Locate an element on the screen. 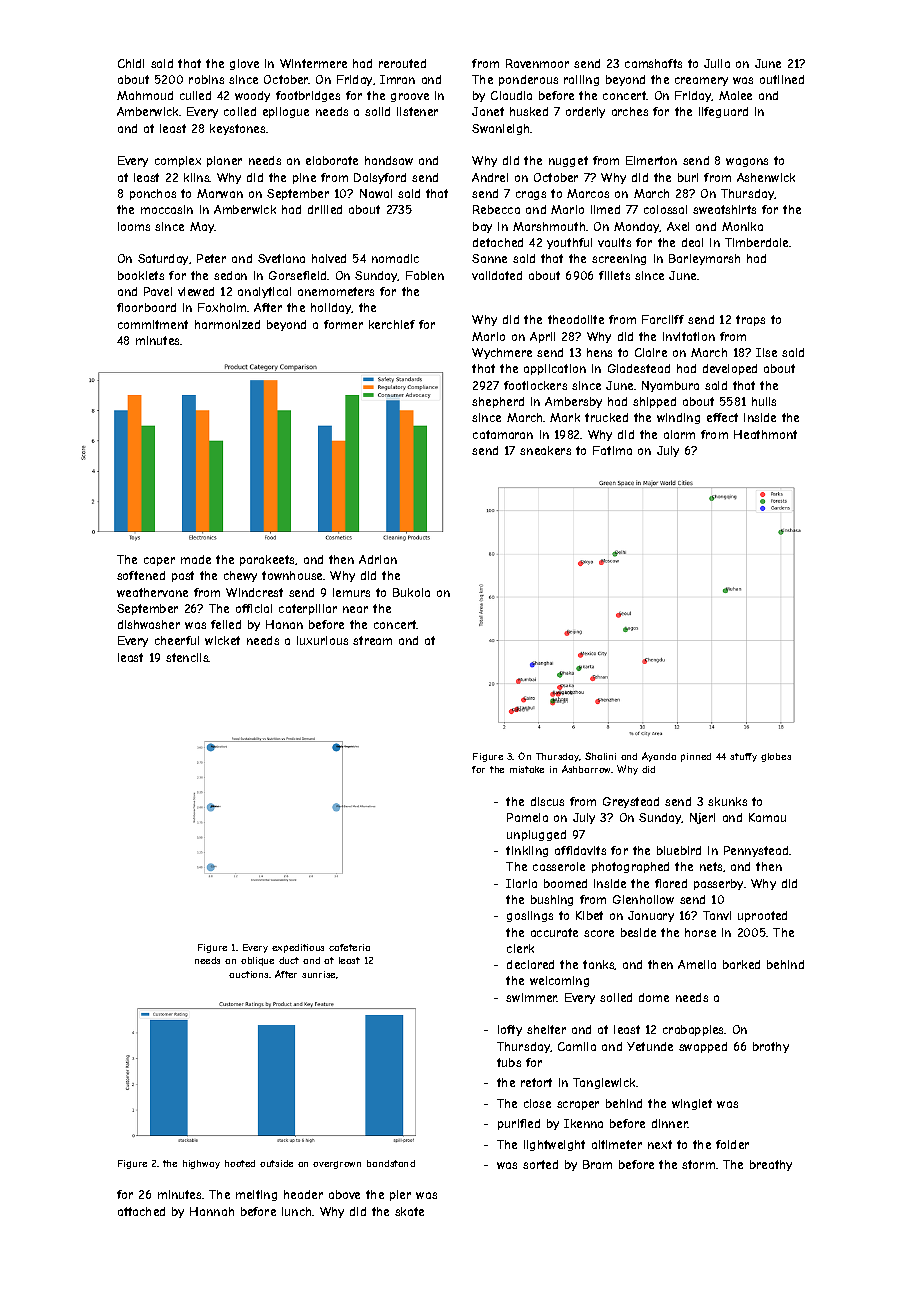 The height and width of the screenshot is (1308, 924). Amelia is located at coordinates (697, 964).
